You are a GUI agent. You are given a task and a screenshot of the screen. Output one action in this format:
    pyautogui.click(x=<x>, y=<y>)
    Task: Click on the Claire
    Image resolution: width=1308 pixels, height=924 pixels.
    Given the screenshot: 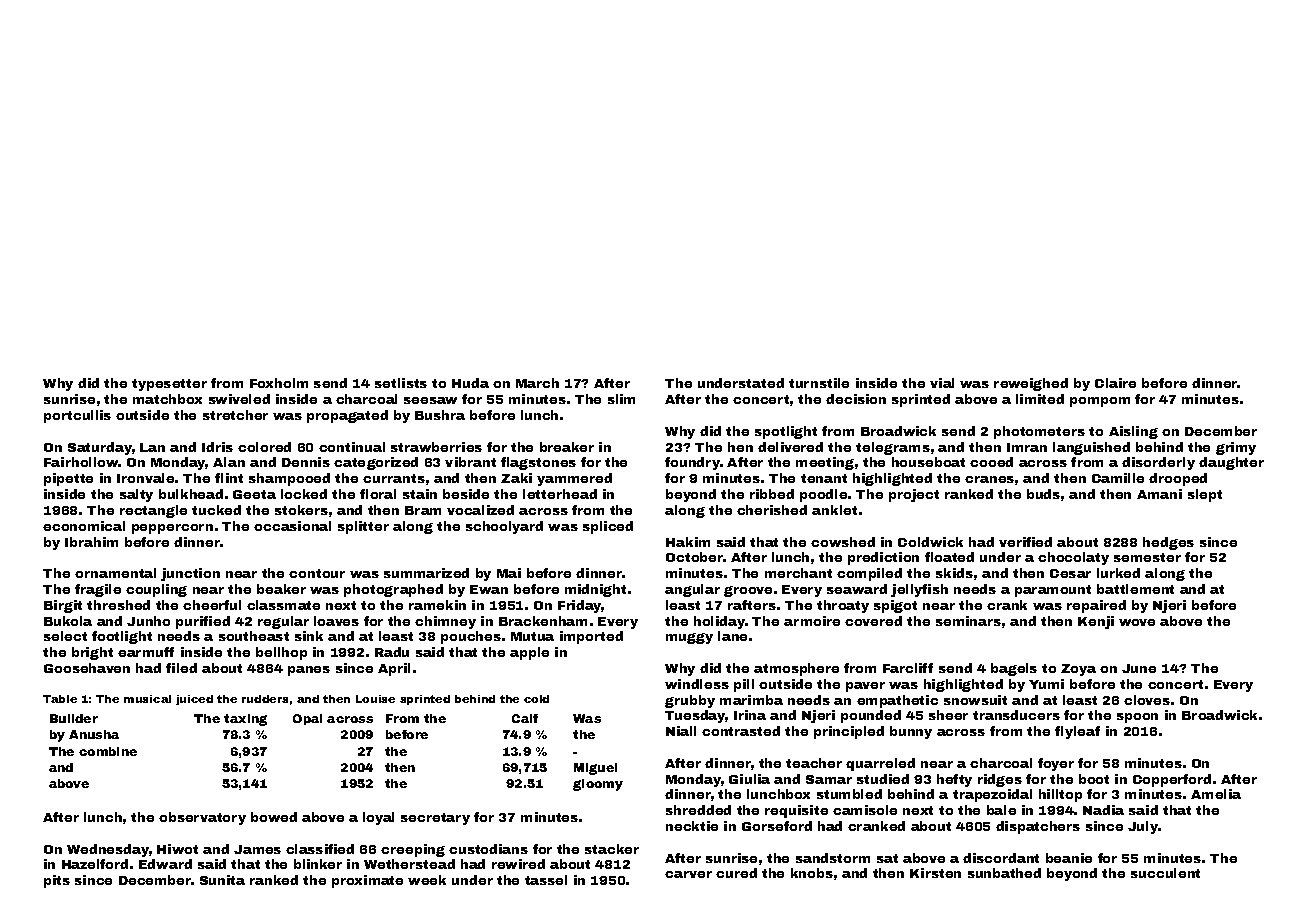 What is the action you would take?
    pyautogui.click(x=1115, y=383)
